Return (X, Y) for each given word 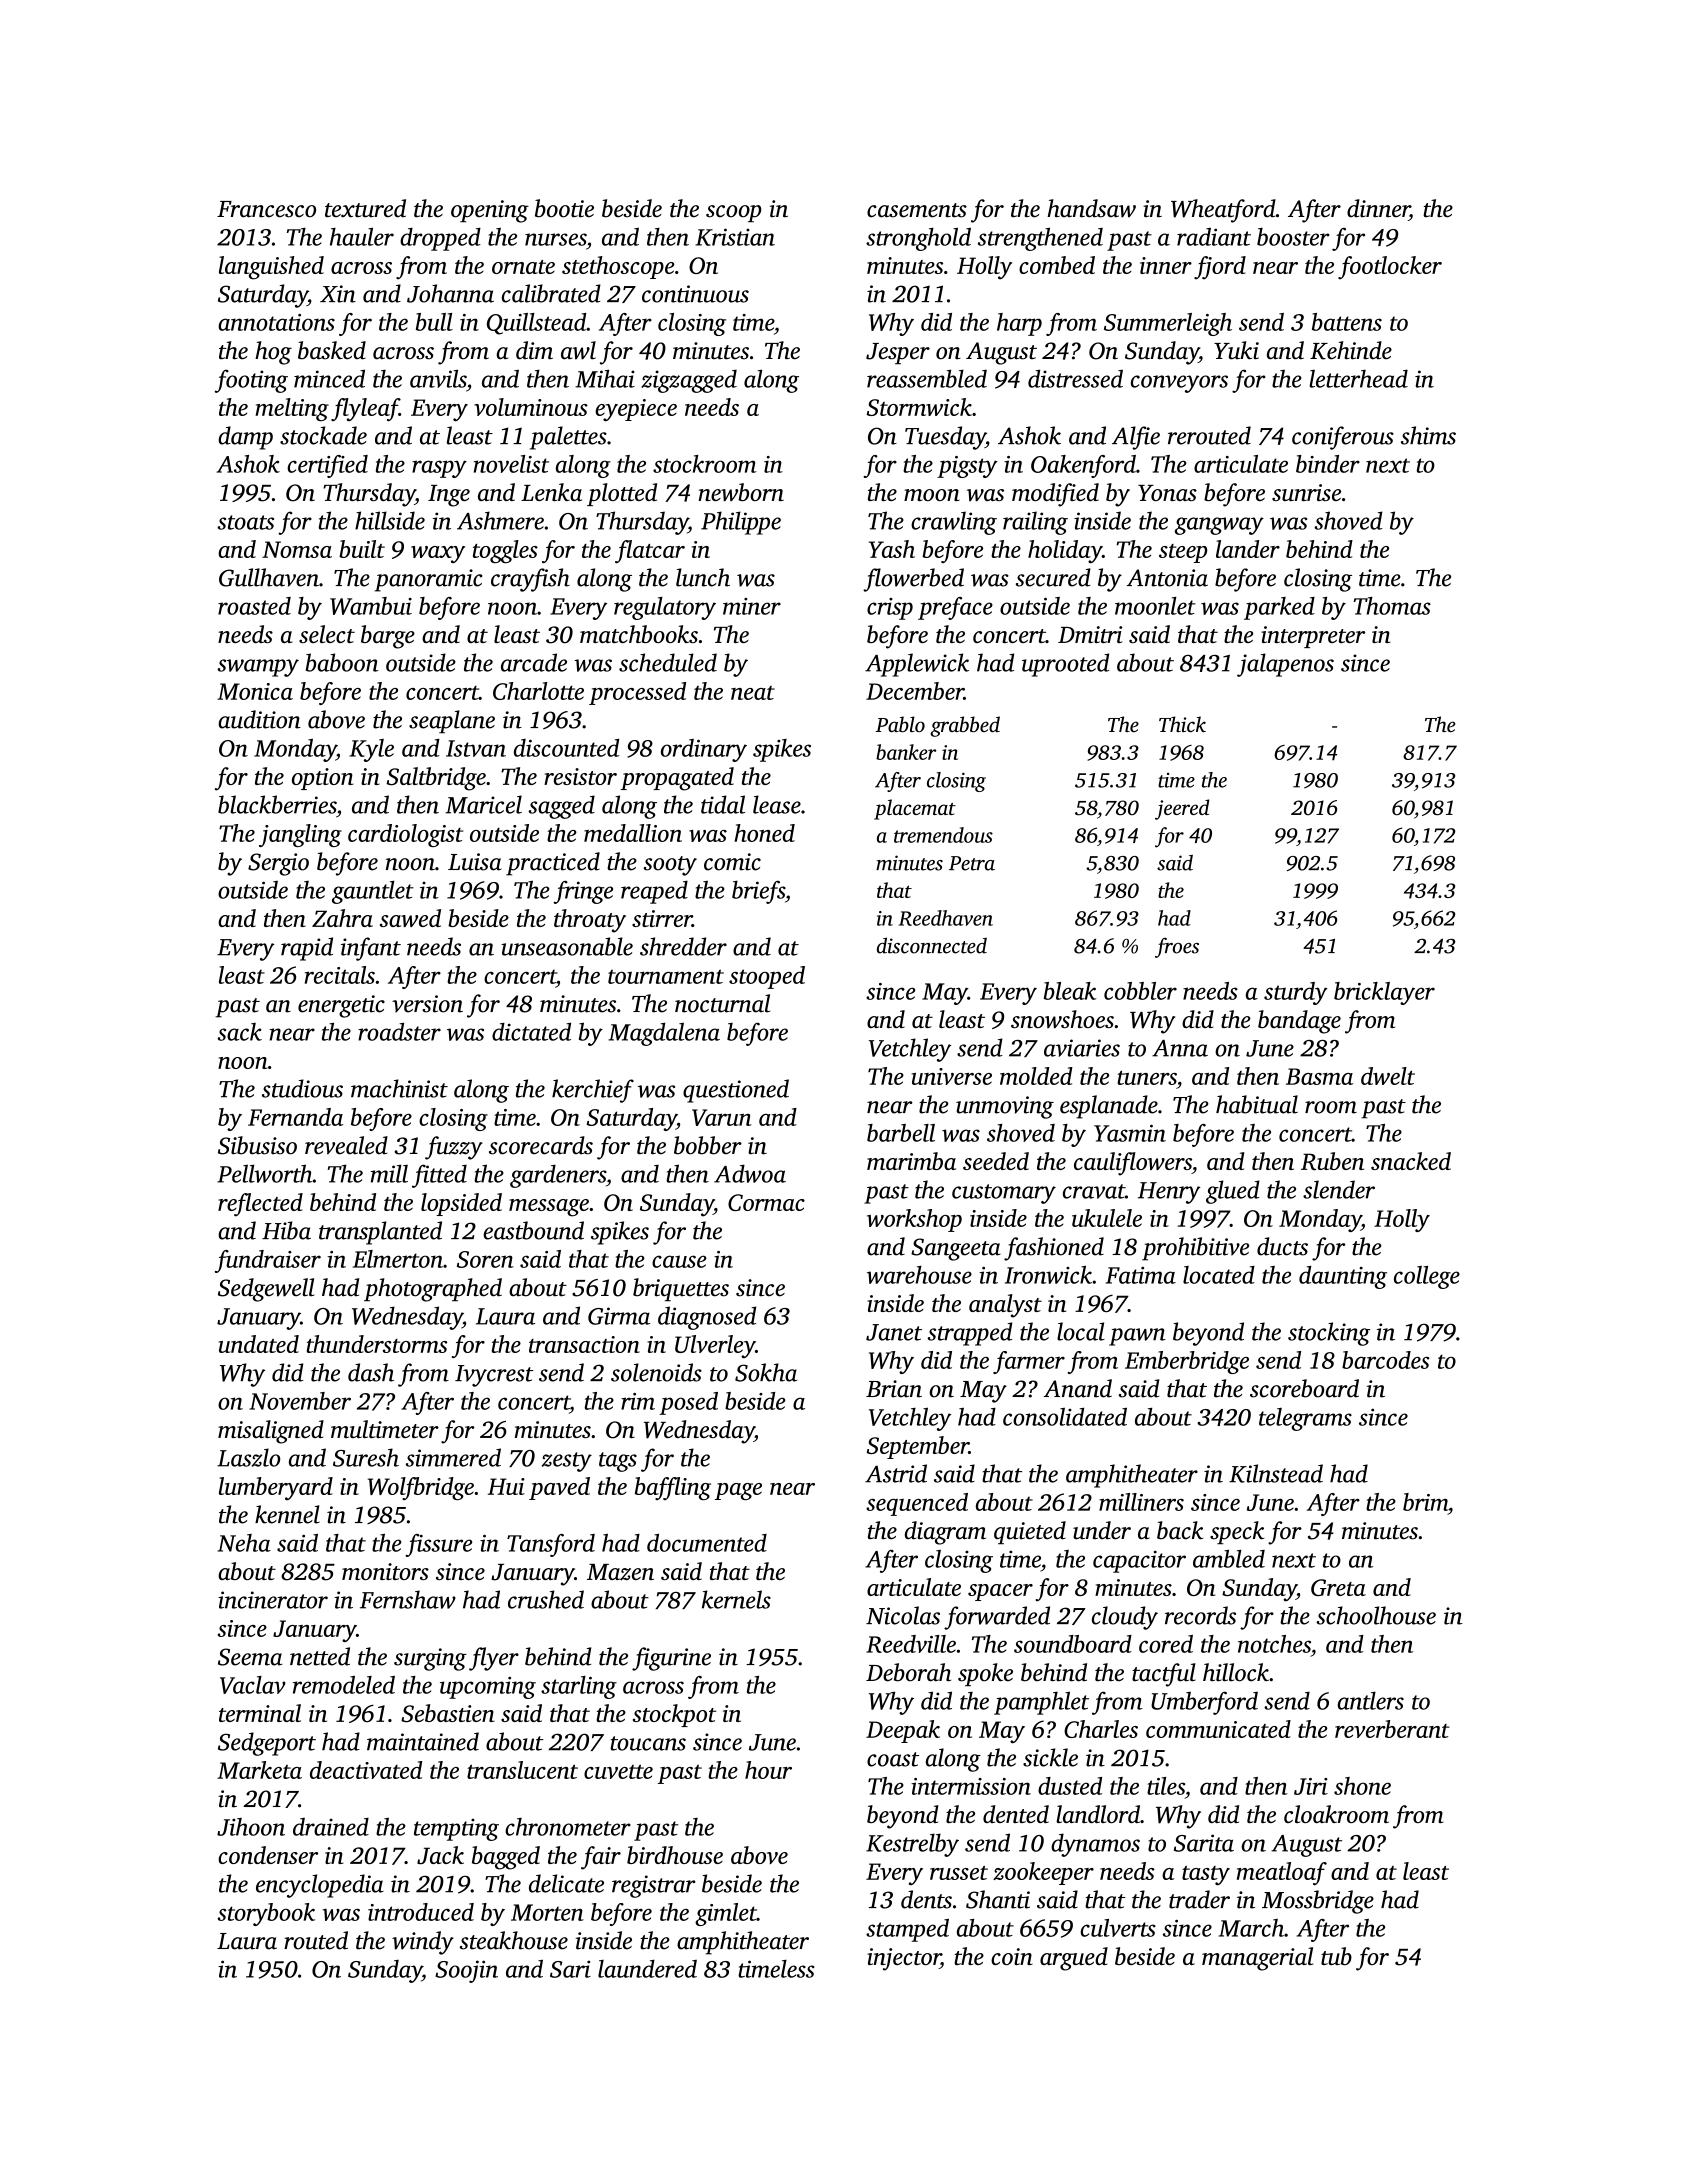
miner (752, 606)
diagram (945, 1533)
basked (332, 350)
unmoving (1005, 1107)
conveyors (1179, 384)
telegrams (1305, 1419)
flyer (494, 1659)
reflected (260, 1205)
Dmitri (1090, 634)
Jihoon (251, 1827)
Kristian (735, 237)
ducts (1282, 1246)
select (327, 634)
